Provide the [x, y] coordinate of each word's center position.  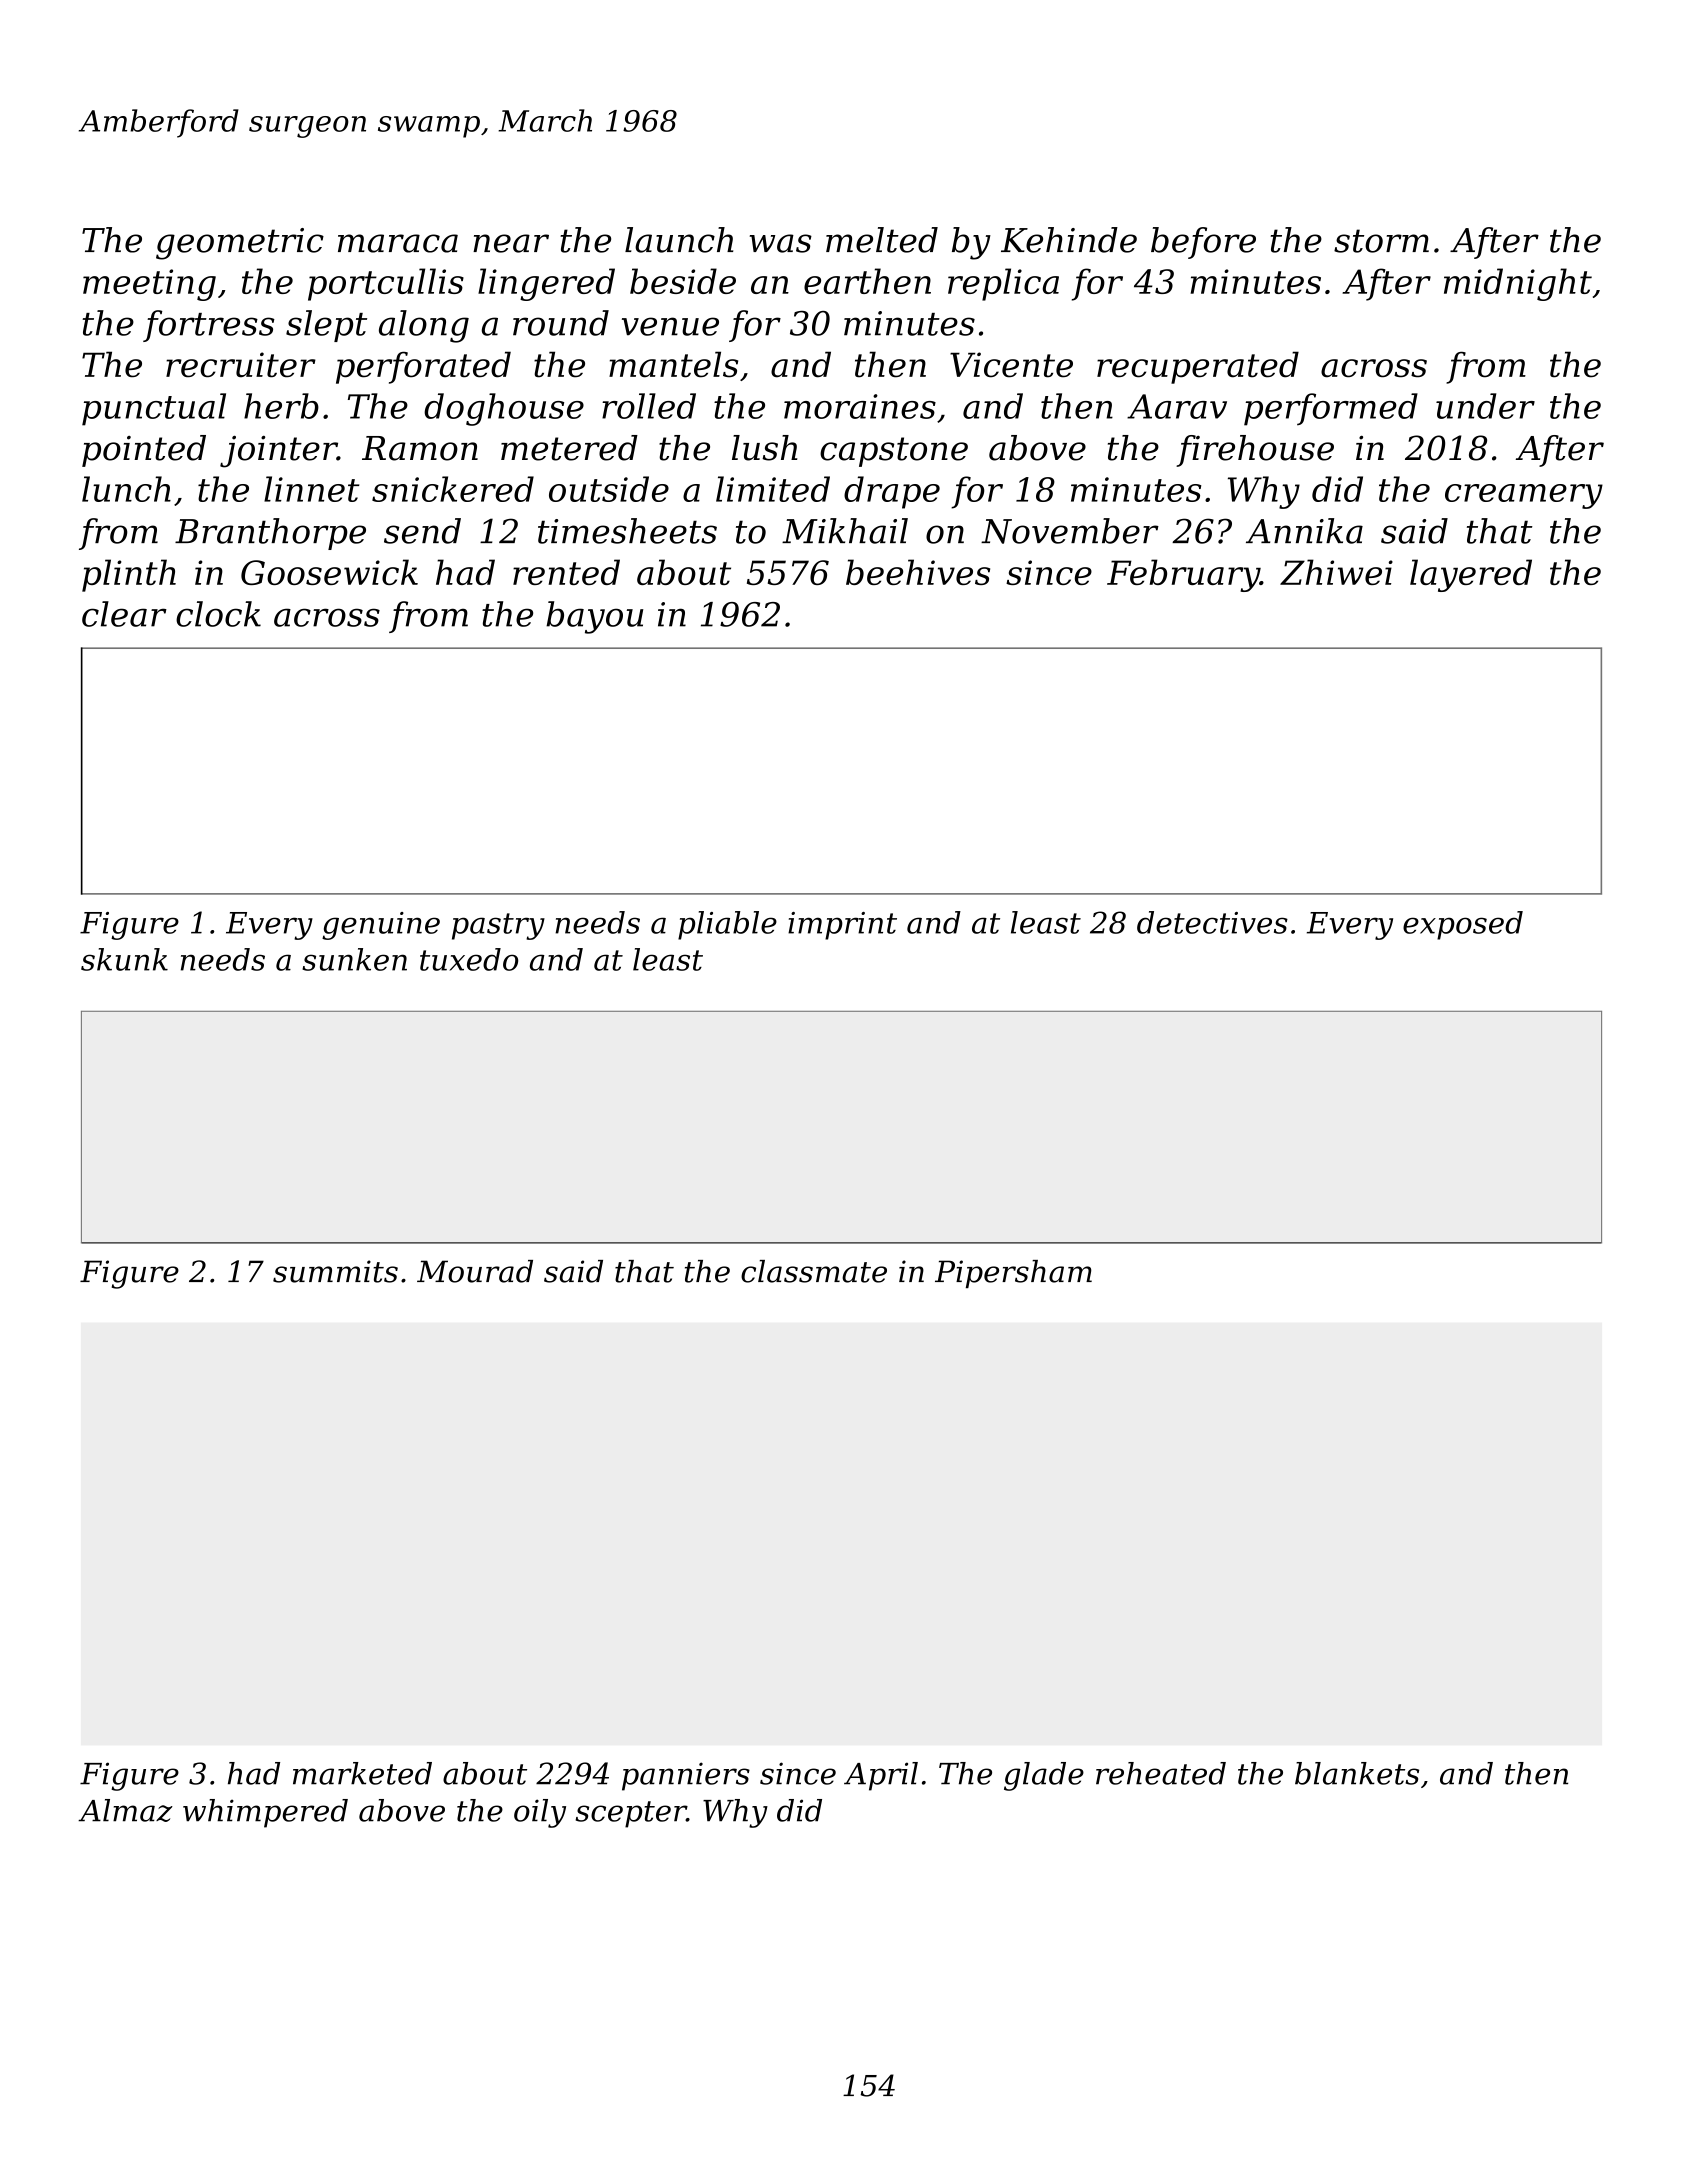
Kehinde [1069, 240]
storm [1381, 241]
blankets [1357, 1773]
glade [1044, 1776]
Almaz [125, 1810]
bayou [594, 617]
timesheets [627, 531]
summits [335, 1271]
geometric [240, 244]
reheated [1161, 1773]
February [1183, 575]
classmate [814, 1271]
